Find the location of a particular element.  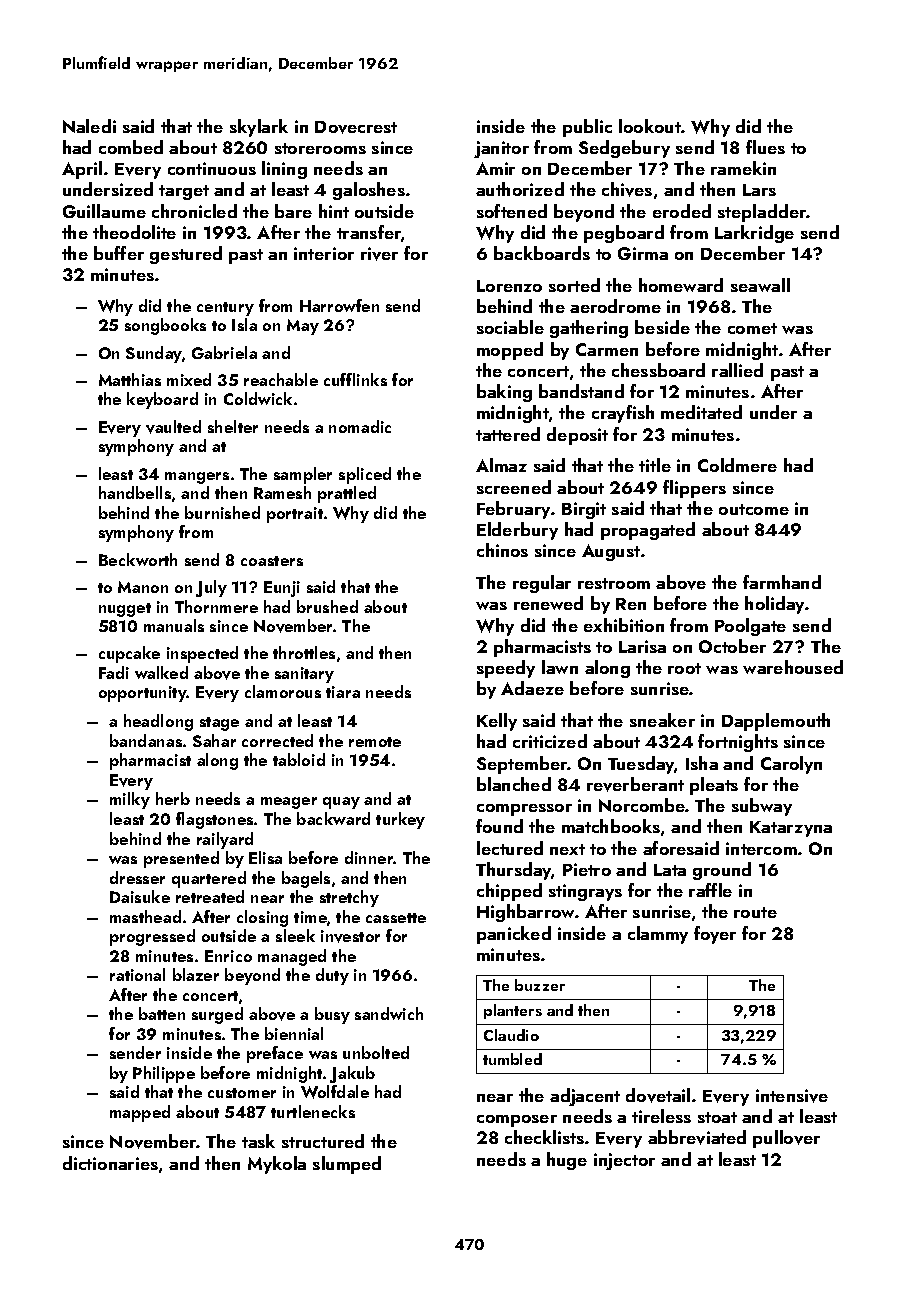

cufflinks is located at coordinates (355, 379).
